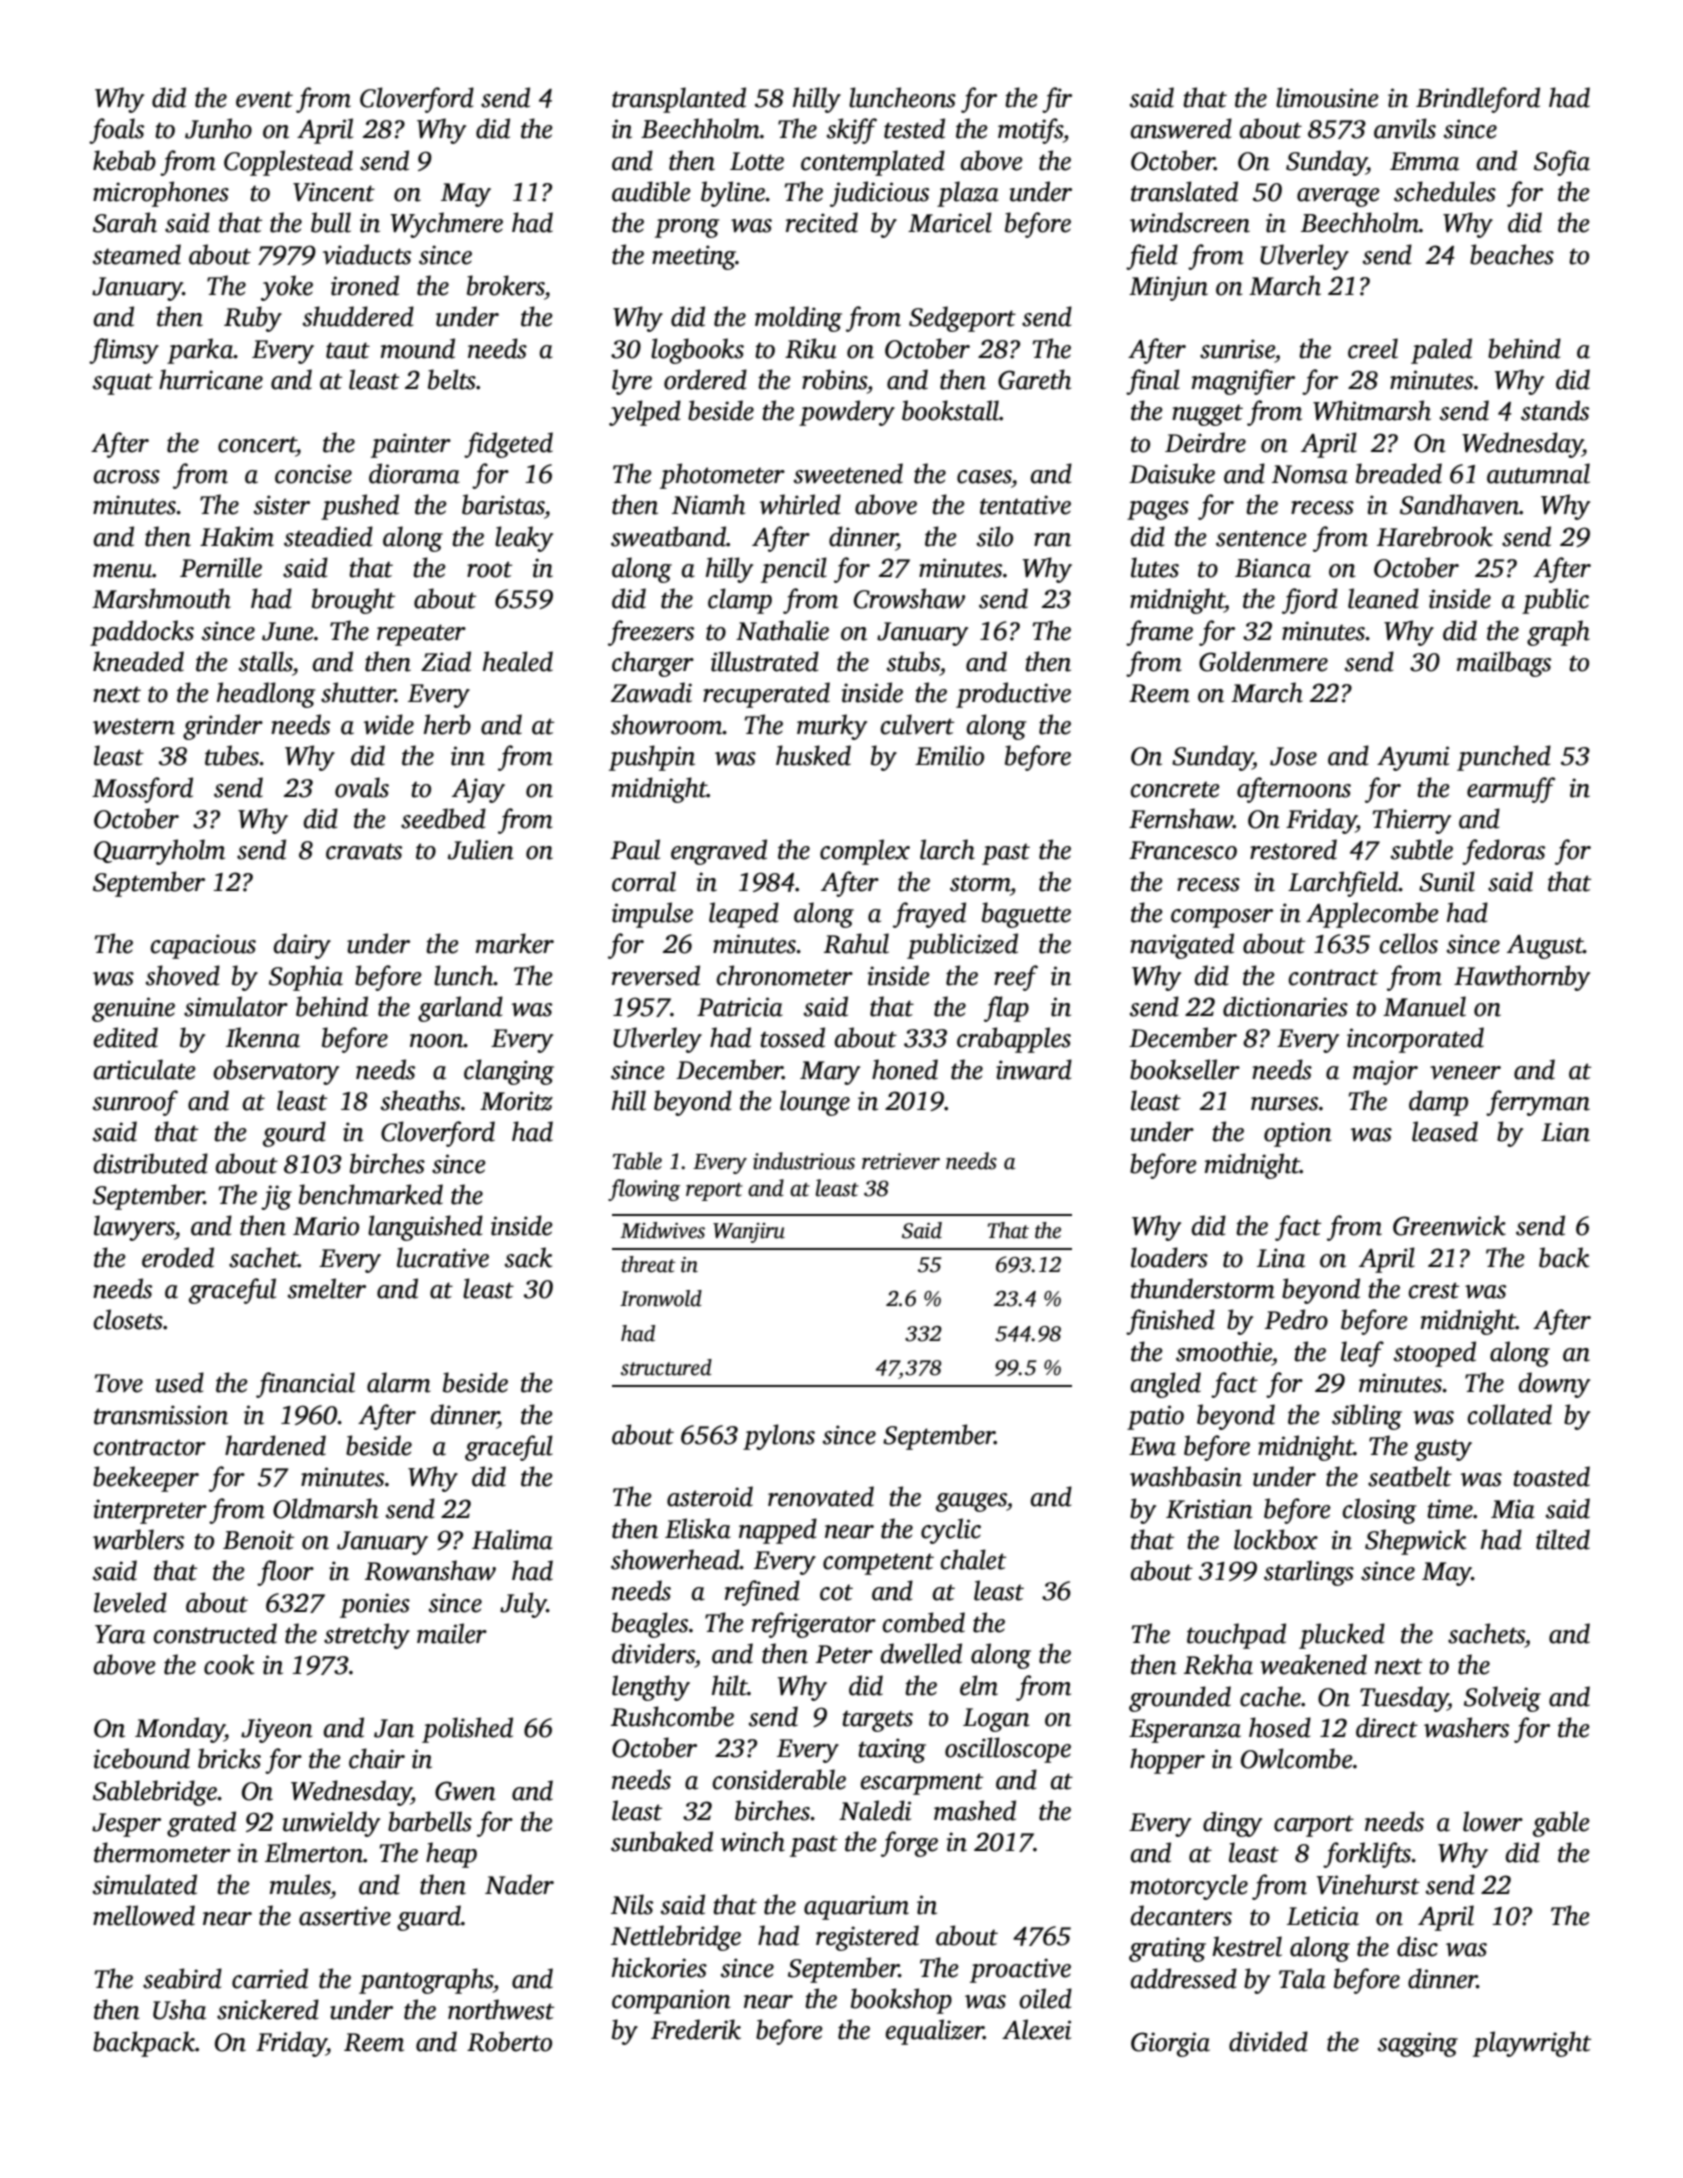 The height and width of the image is (2178, 1683). Describe the element at coordinates (151, 1163) in the image. I see `distributed` at that location.
